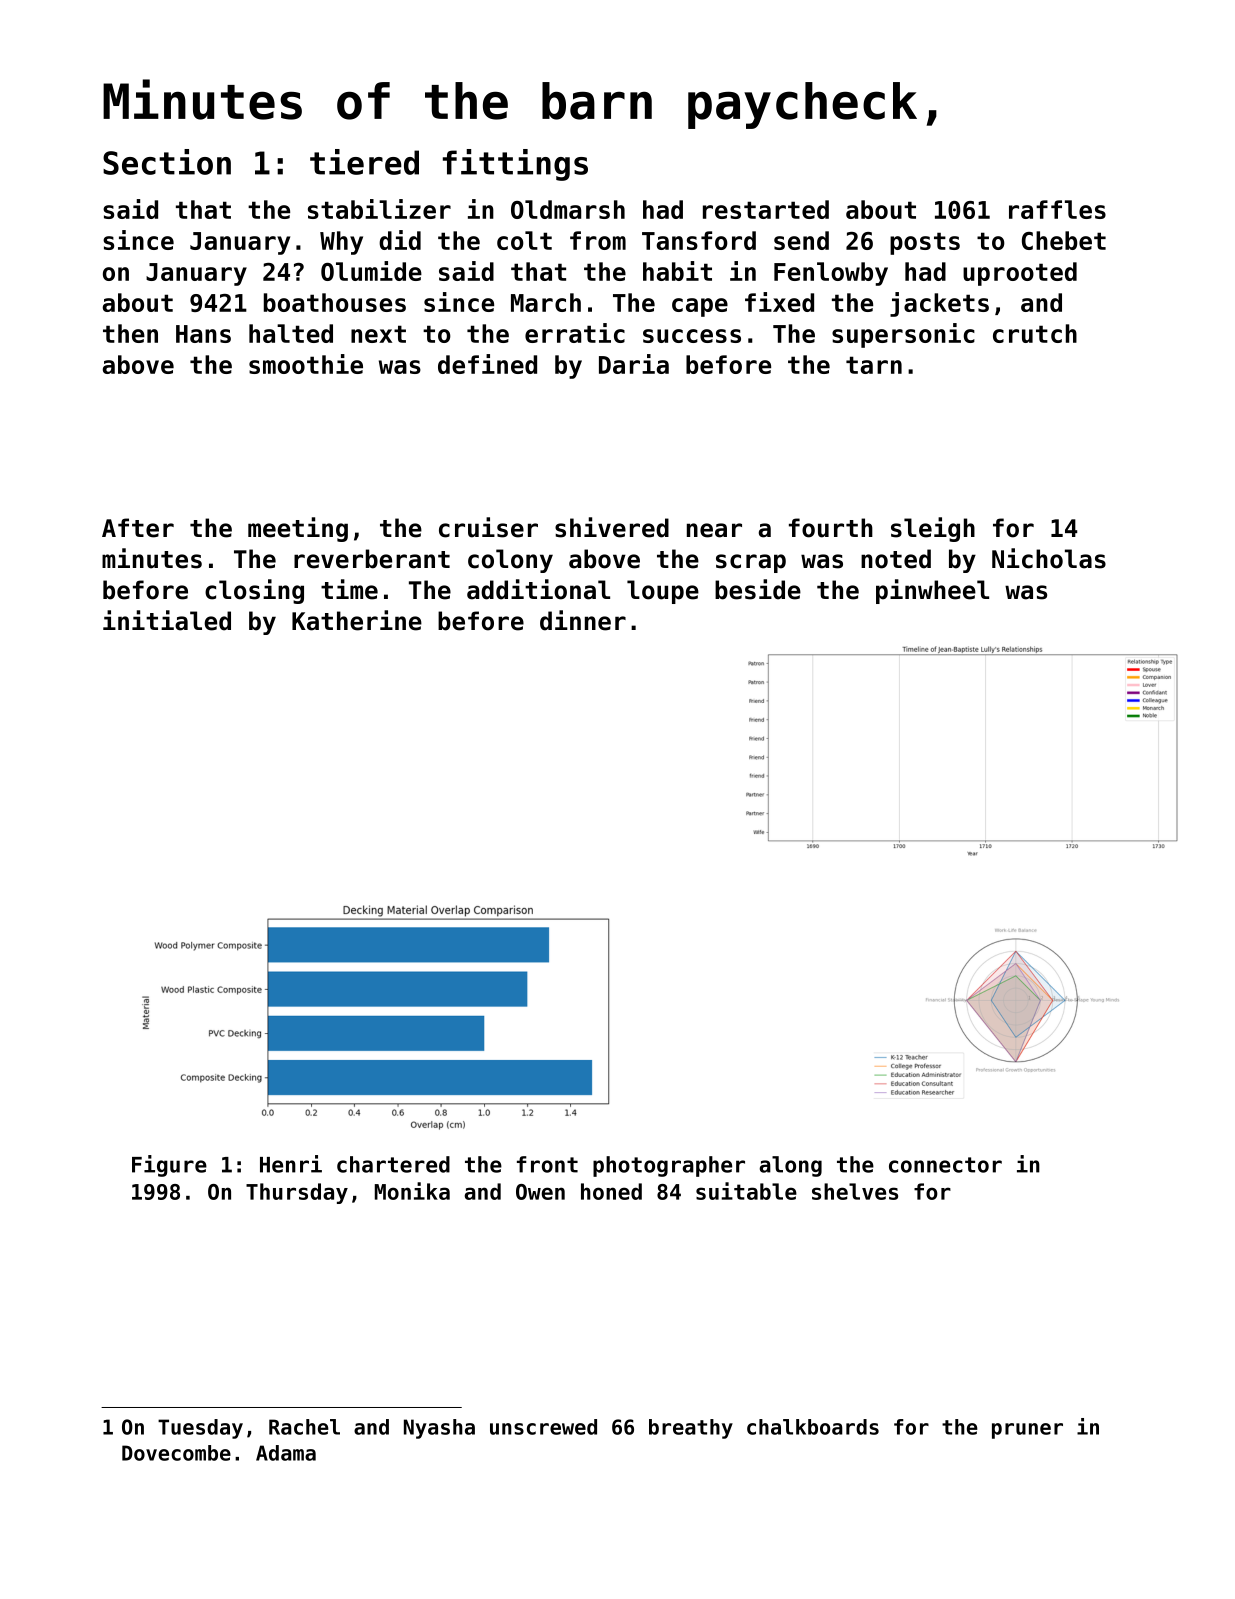 This document has width=1235, height=1599. I want to click on beside, so click(758, 589).
